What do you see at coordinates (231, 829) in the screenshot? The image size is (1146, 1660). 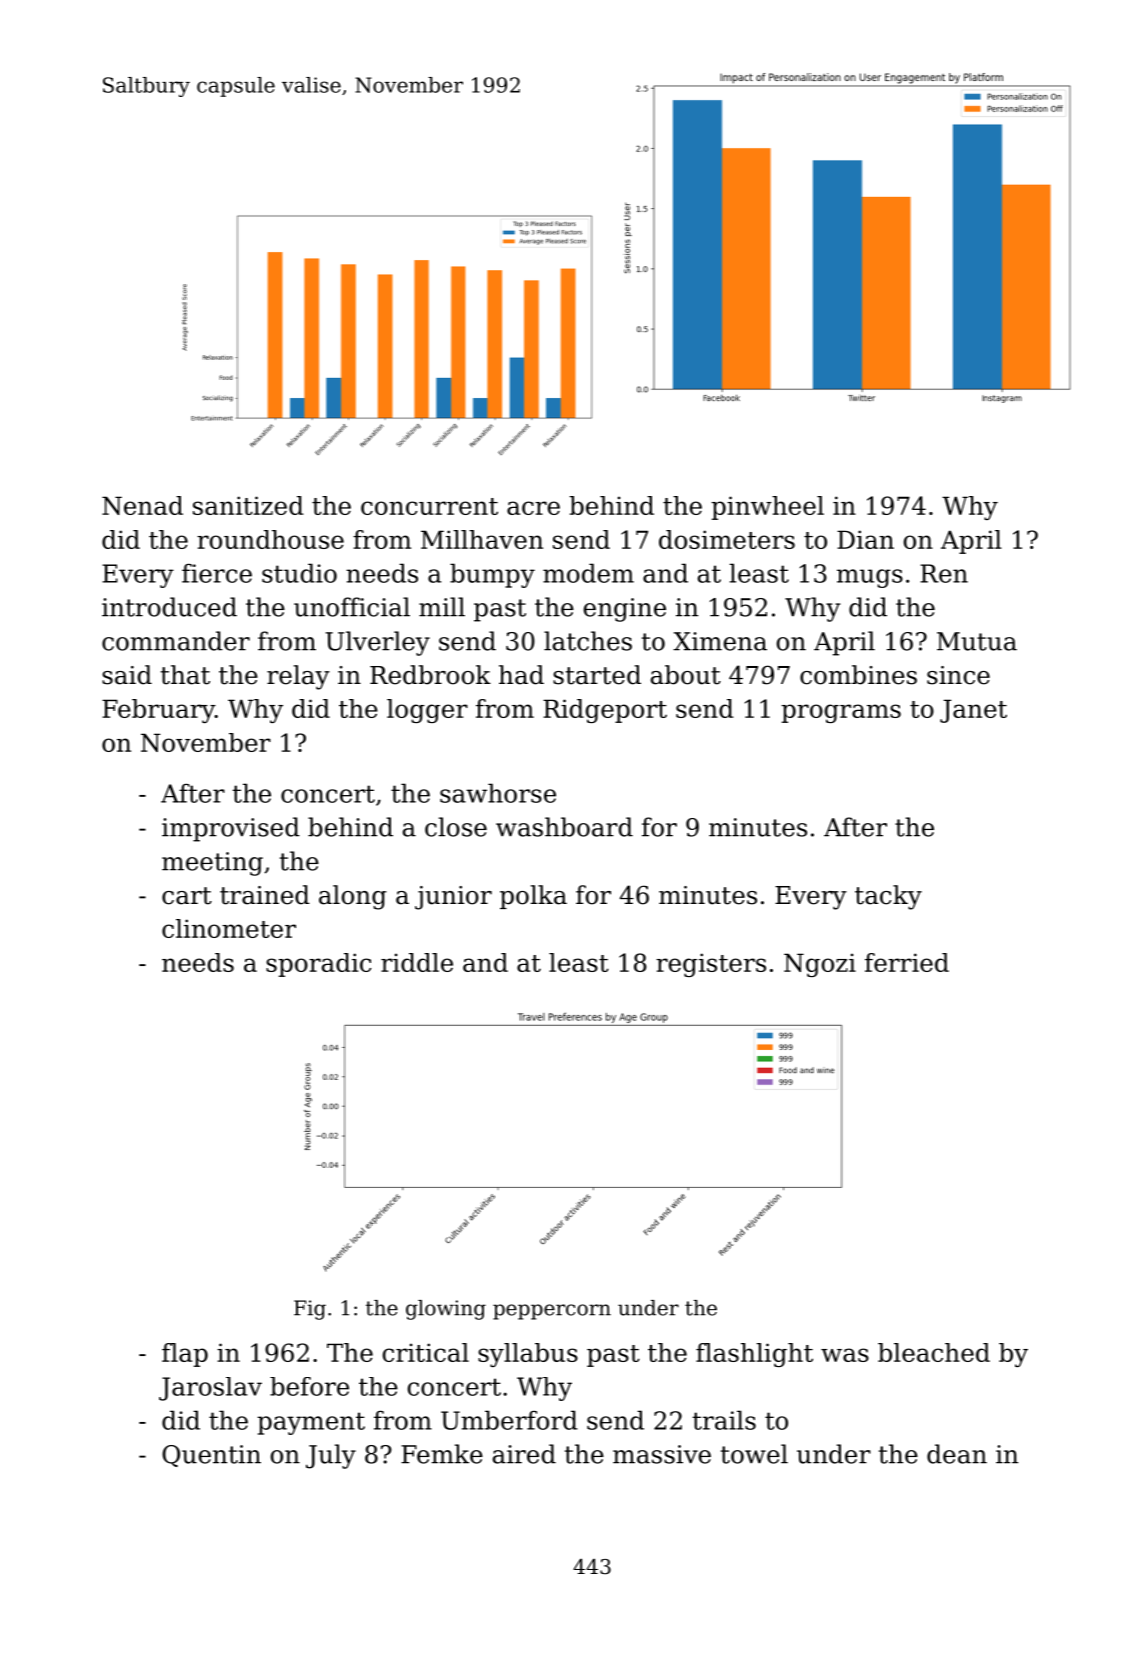 I see `improvised` at bounding box center [231, 829].
